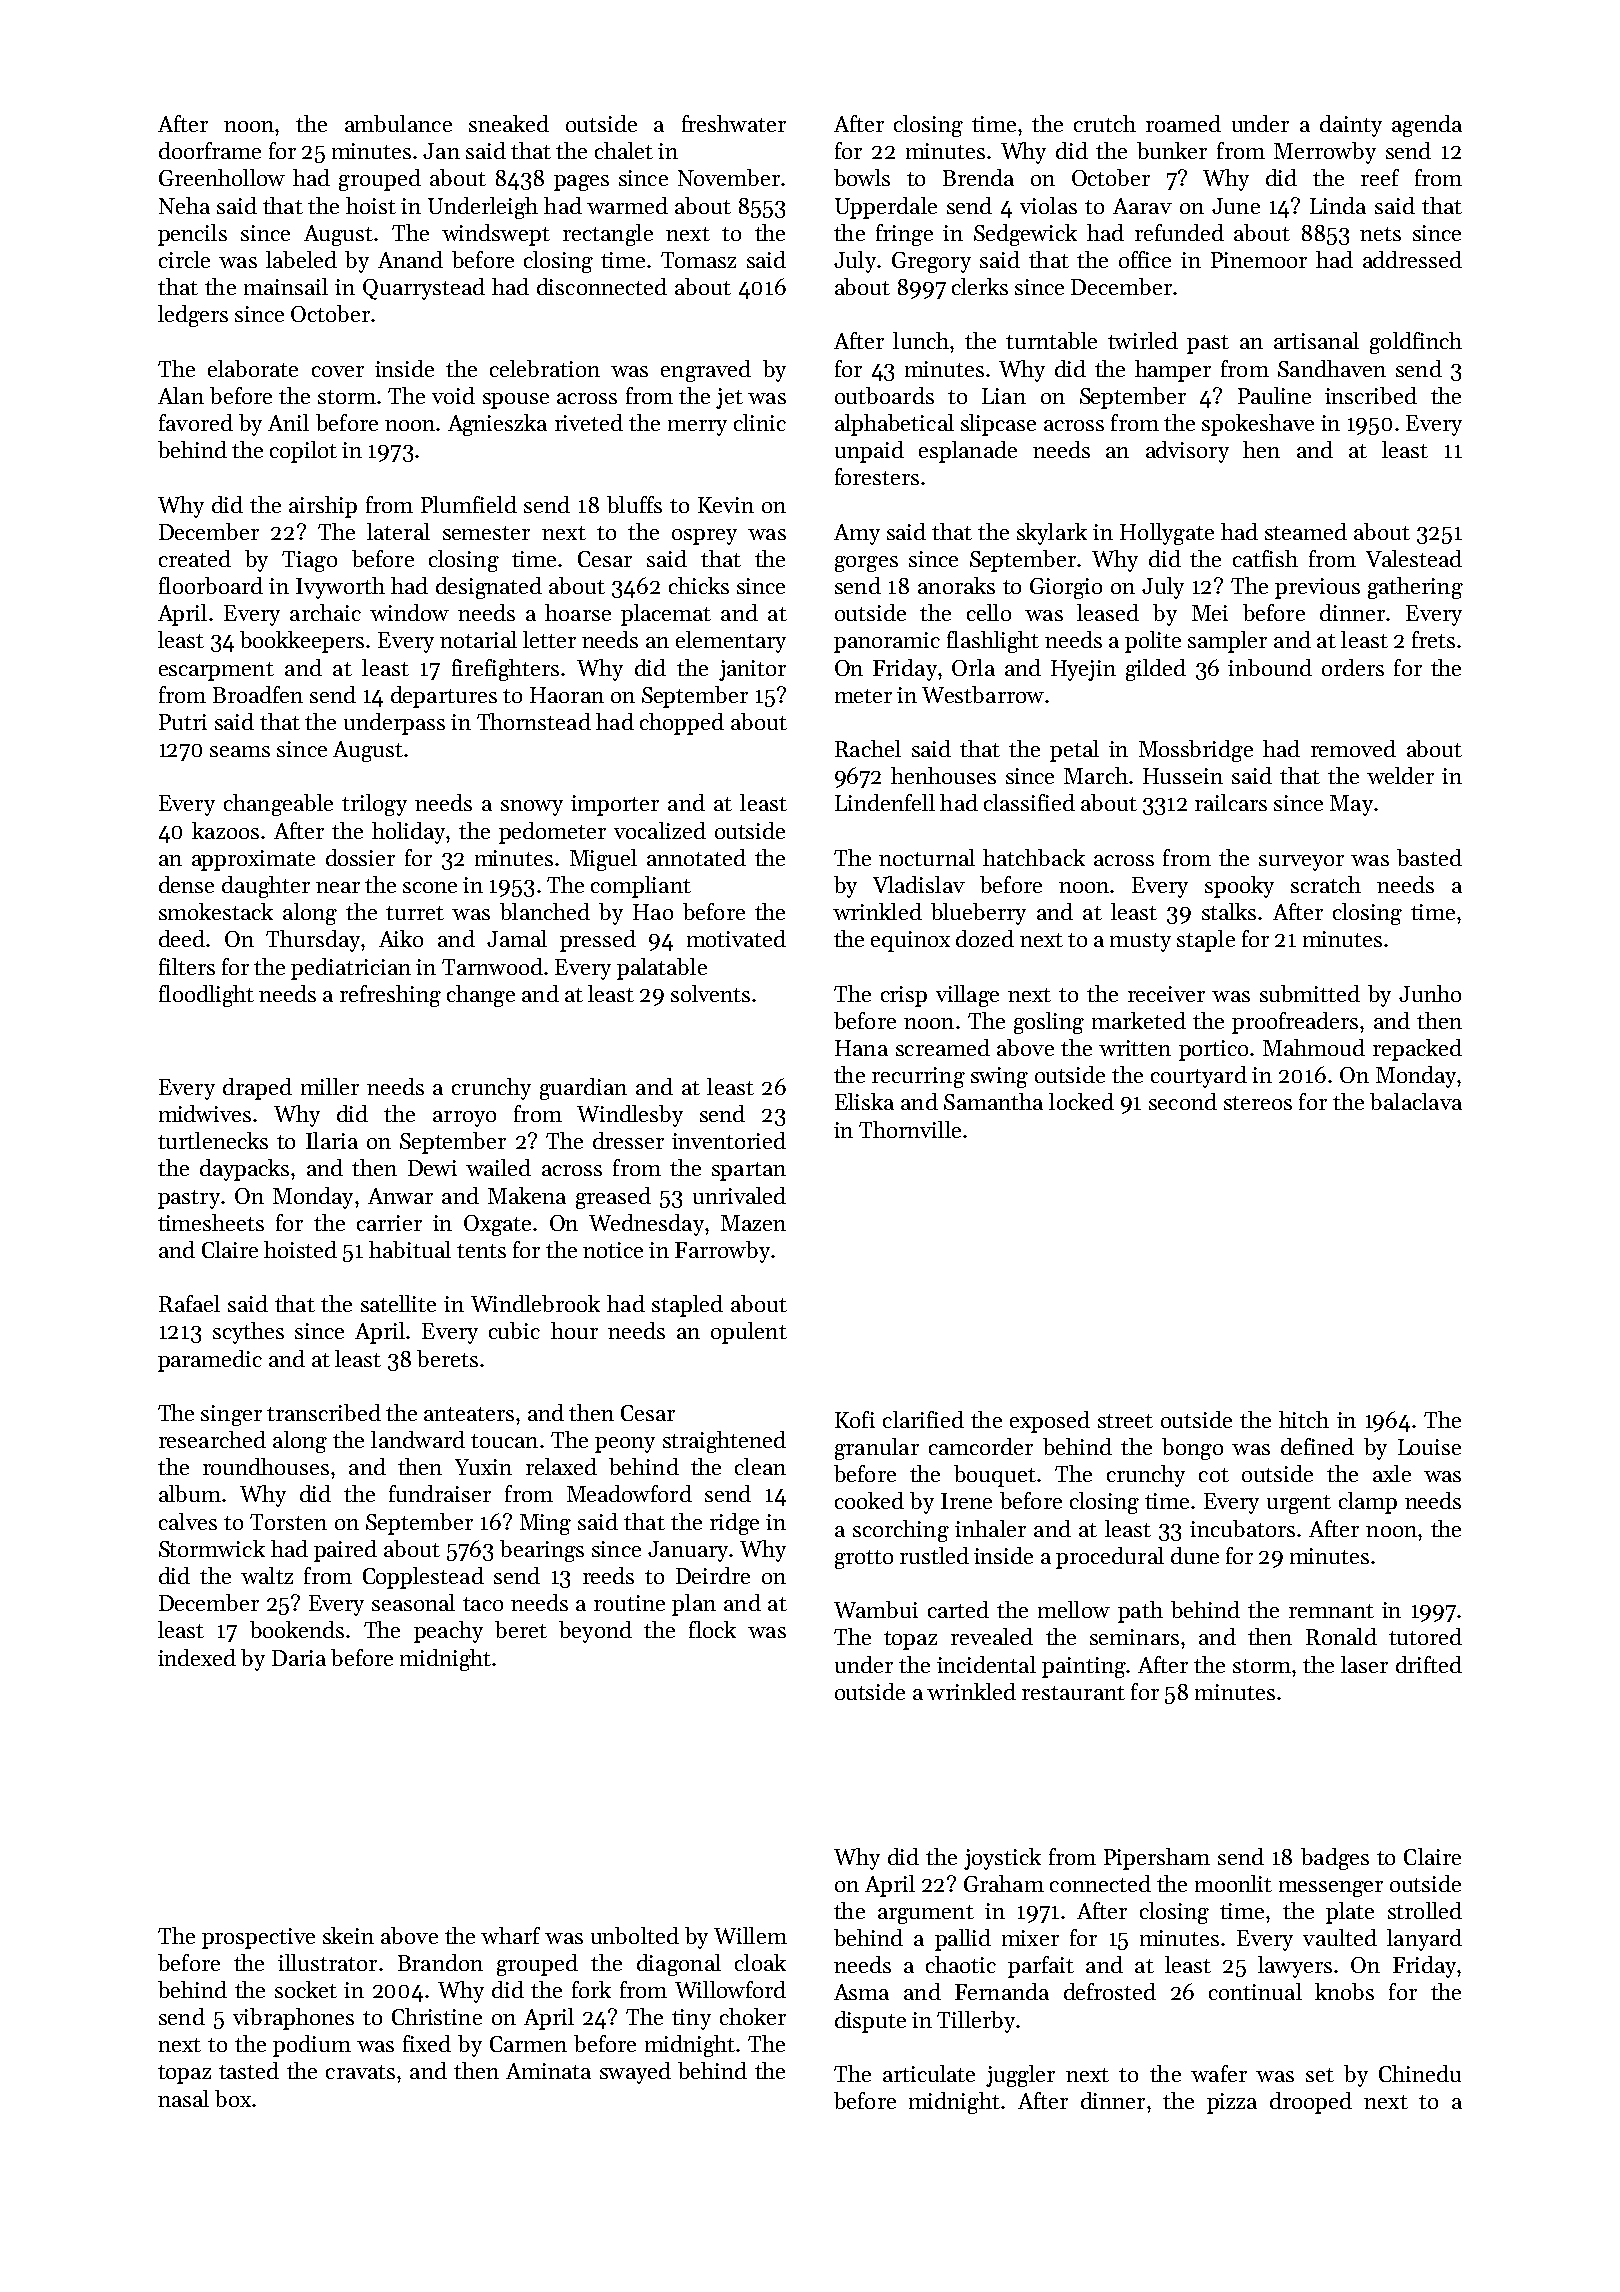  I want to click on lateral, so click(398, 531).
